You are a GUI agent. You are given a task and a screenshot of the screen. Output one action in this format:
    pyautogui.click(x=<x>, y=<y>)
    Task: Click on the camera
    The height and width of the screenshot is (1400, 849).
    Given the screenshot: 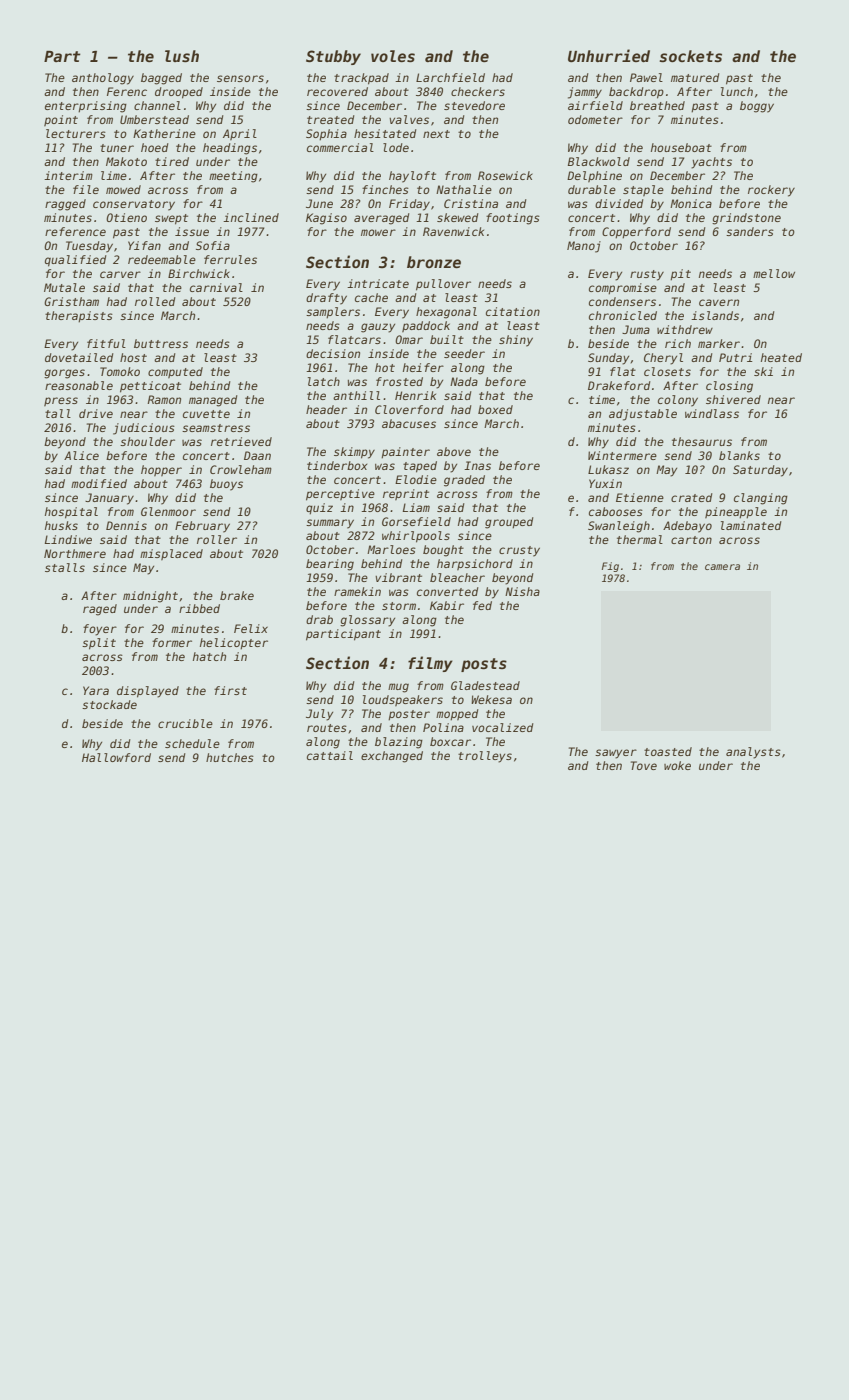 What is the action you would take?
    pyautogui.click(x=722, y=567)
